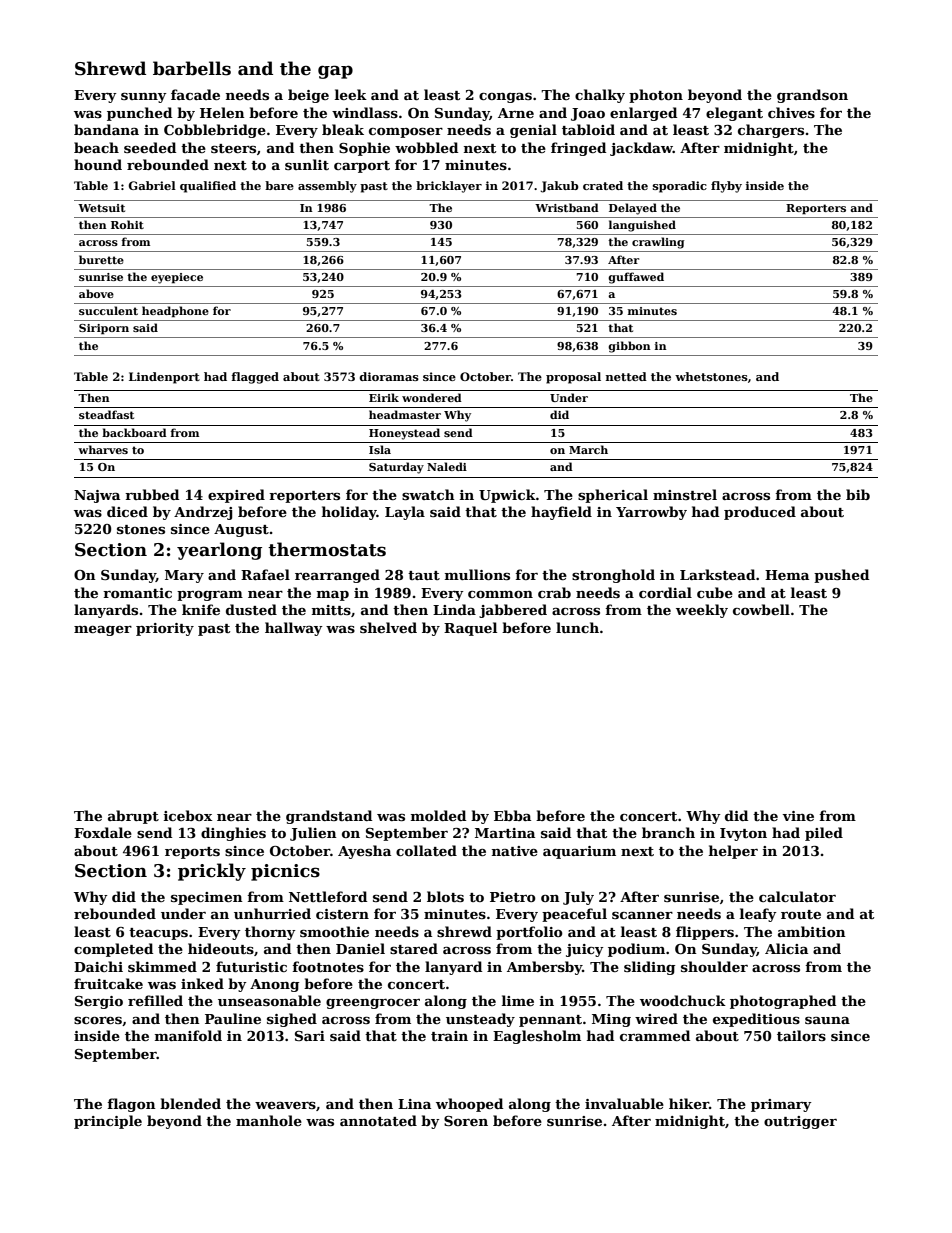  I want to click on lime, so click(518, 1000).
